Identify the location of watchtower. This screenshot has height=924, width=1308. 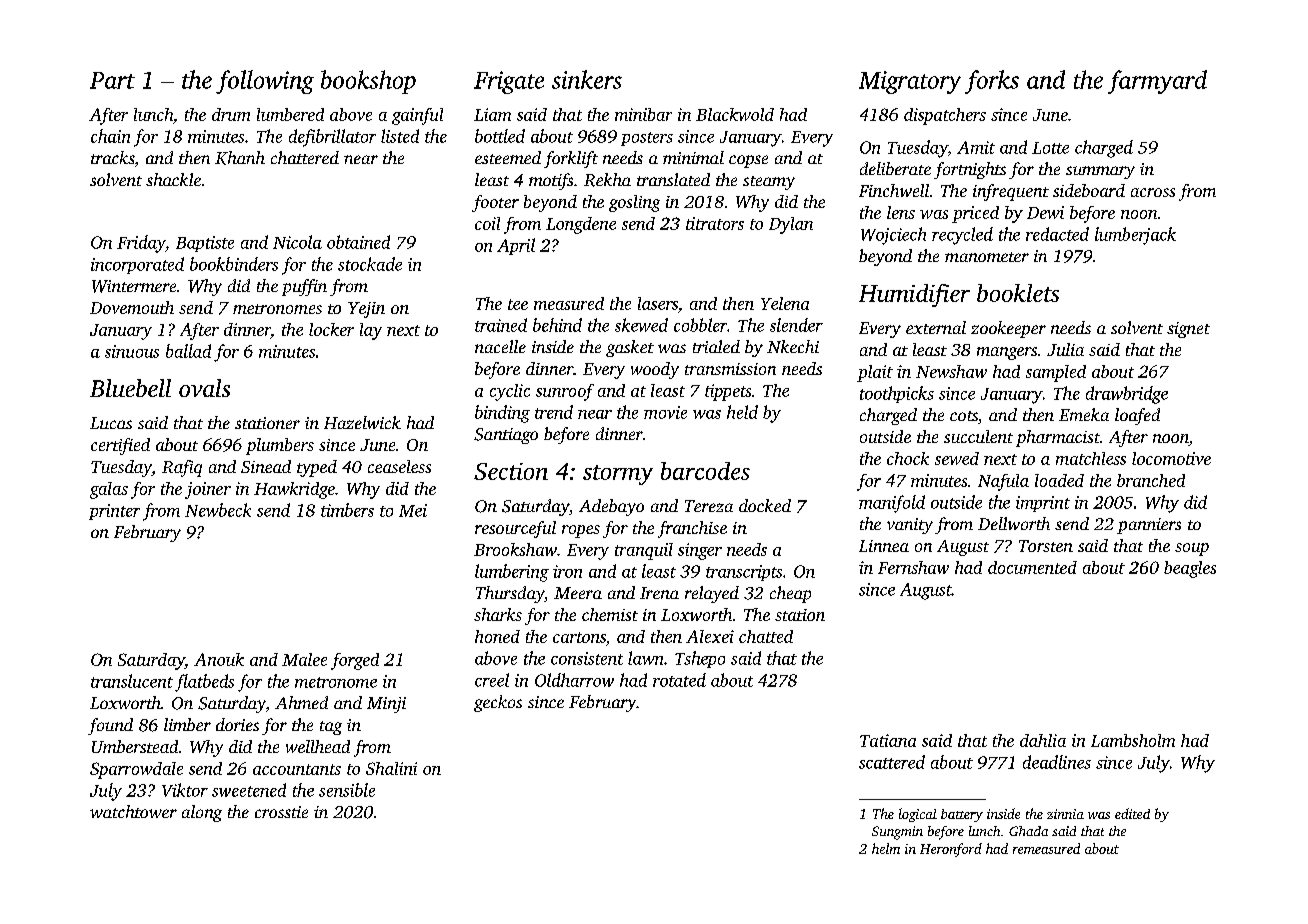
(133, 811).
